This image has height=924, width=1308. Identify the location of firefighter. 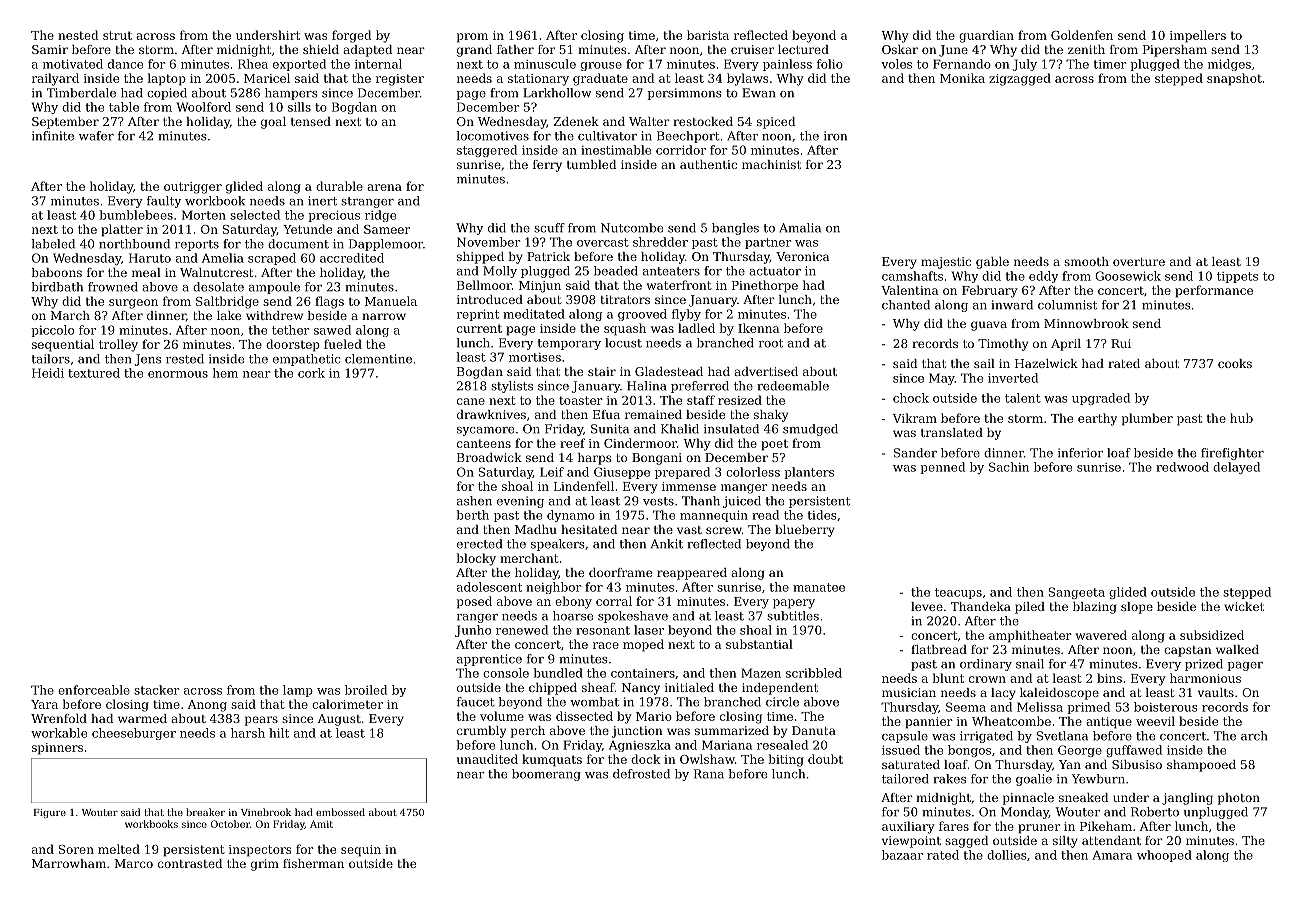
(1232, 454).
